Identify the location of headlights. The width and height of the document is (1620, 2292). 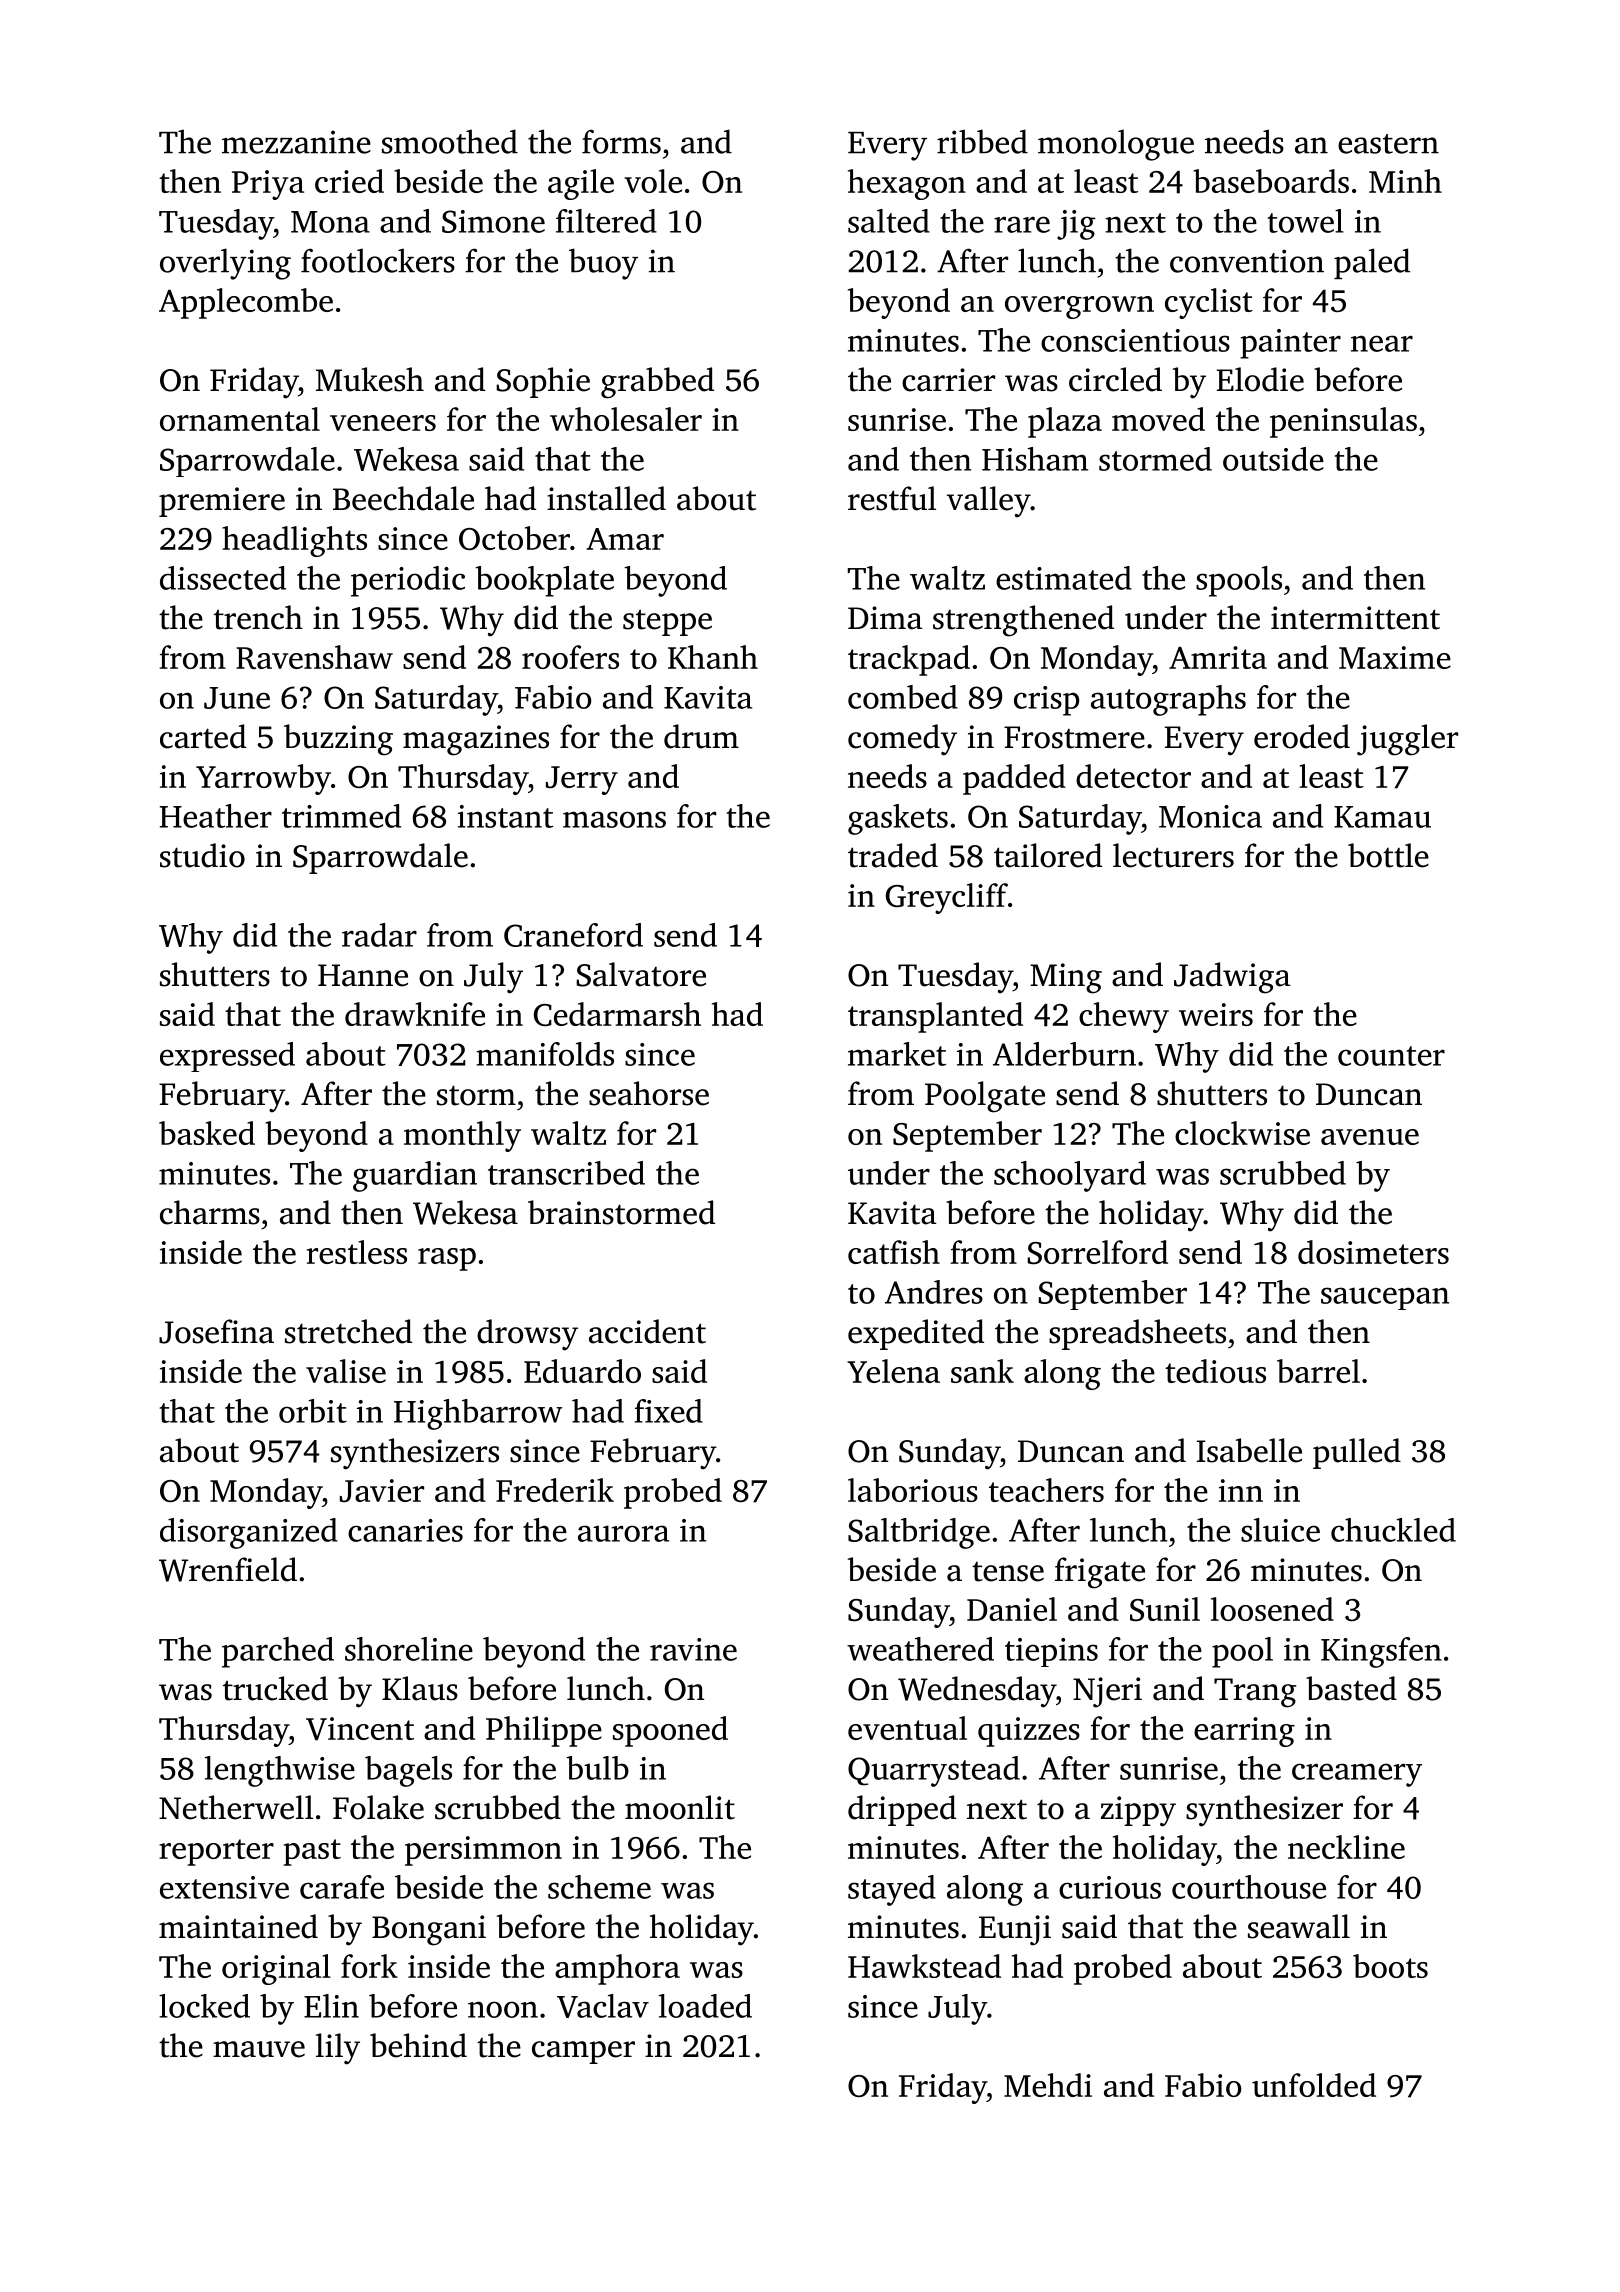
(294, 541).
